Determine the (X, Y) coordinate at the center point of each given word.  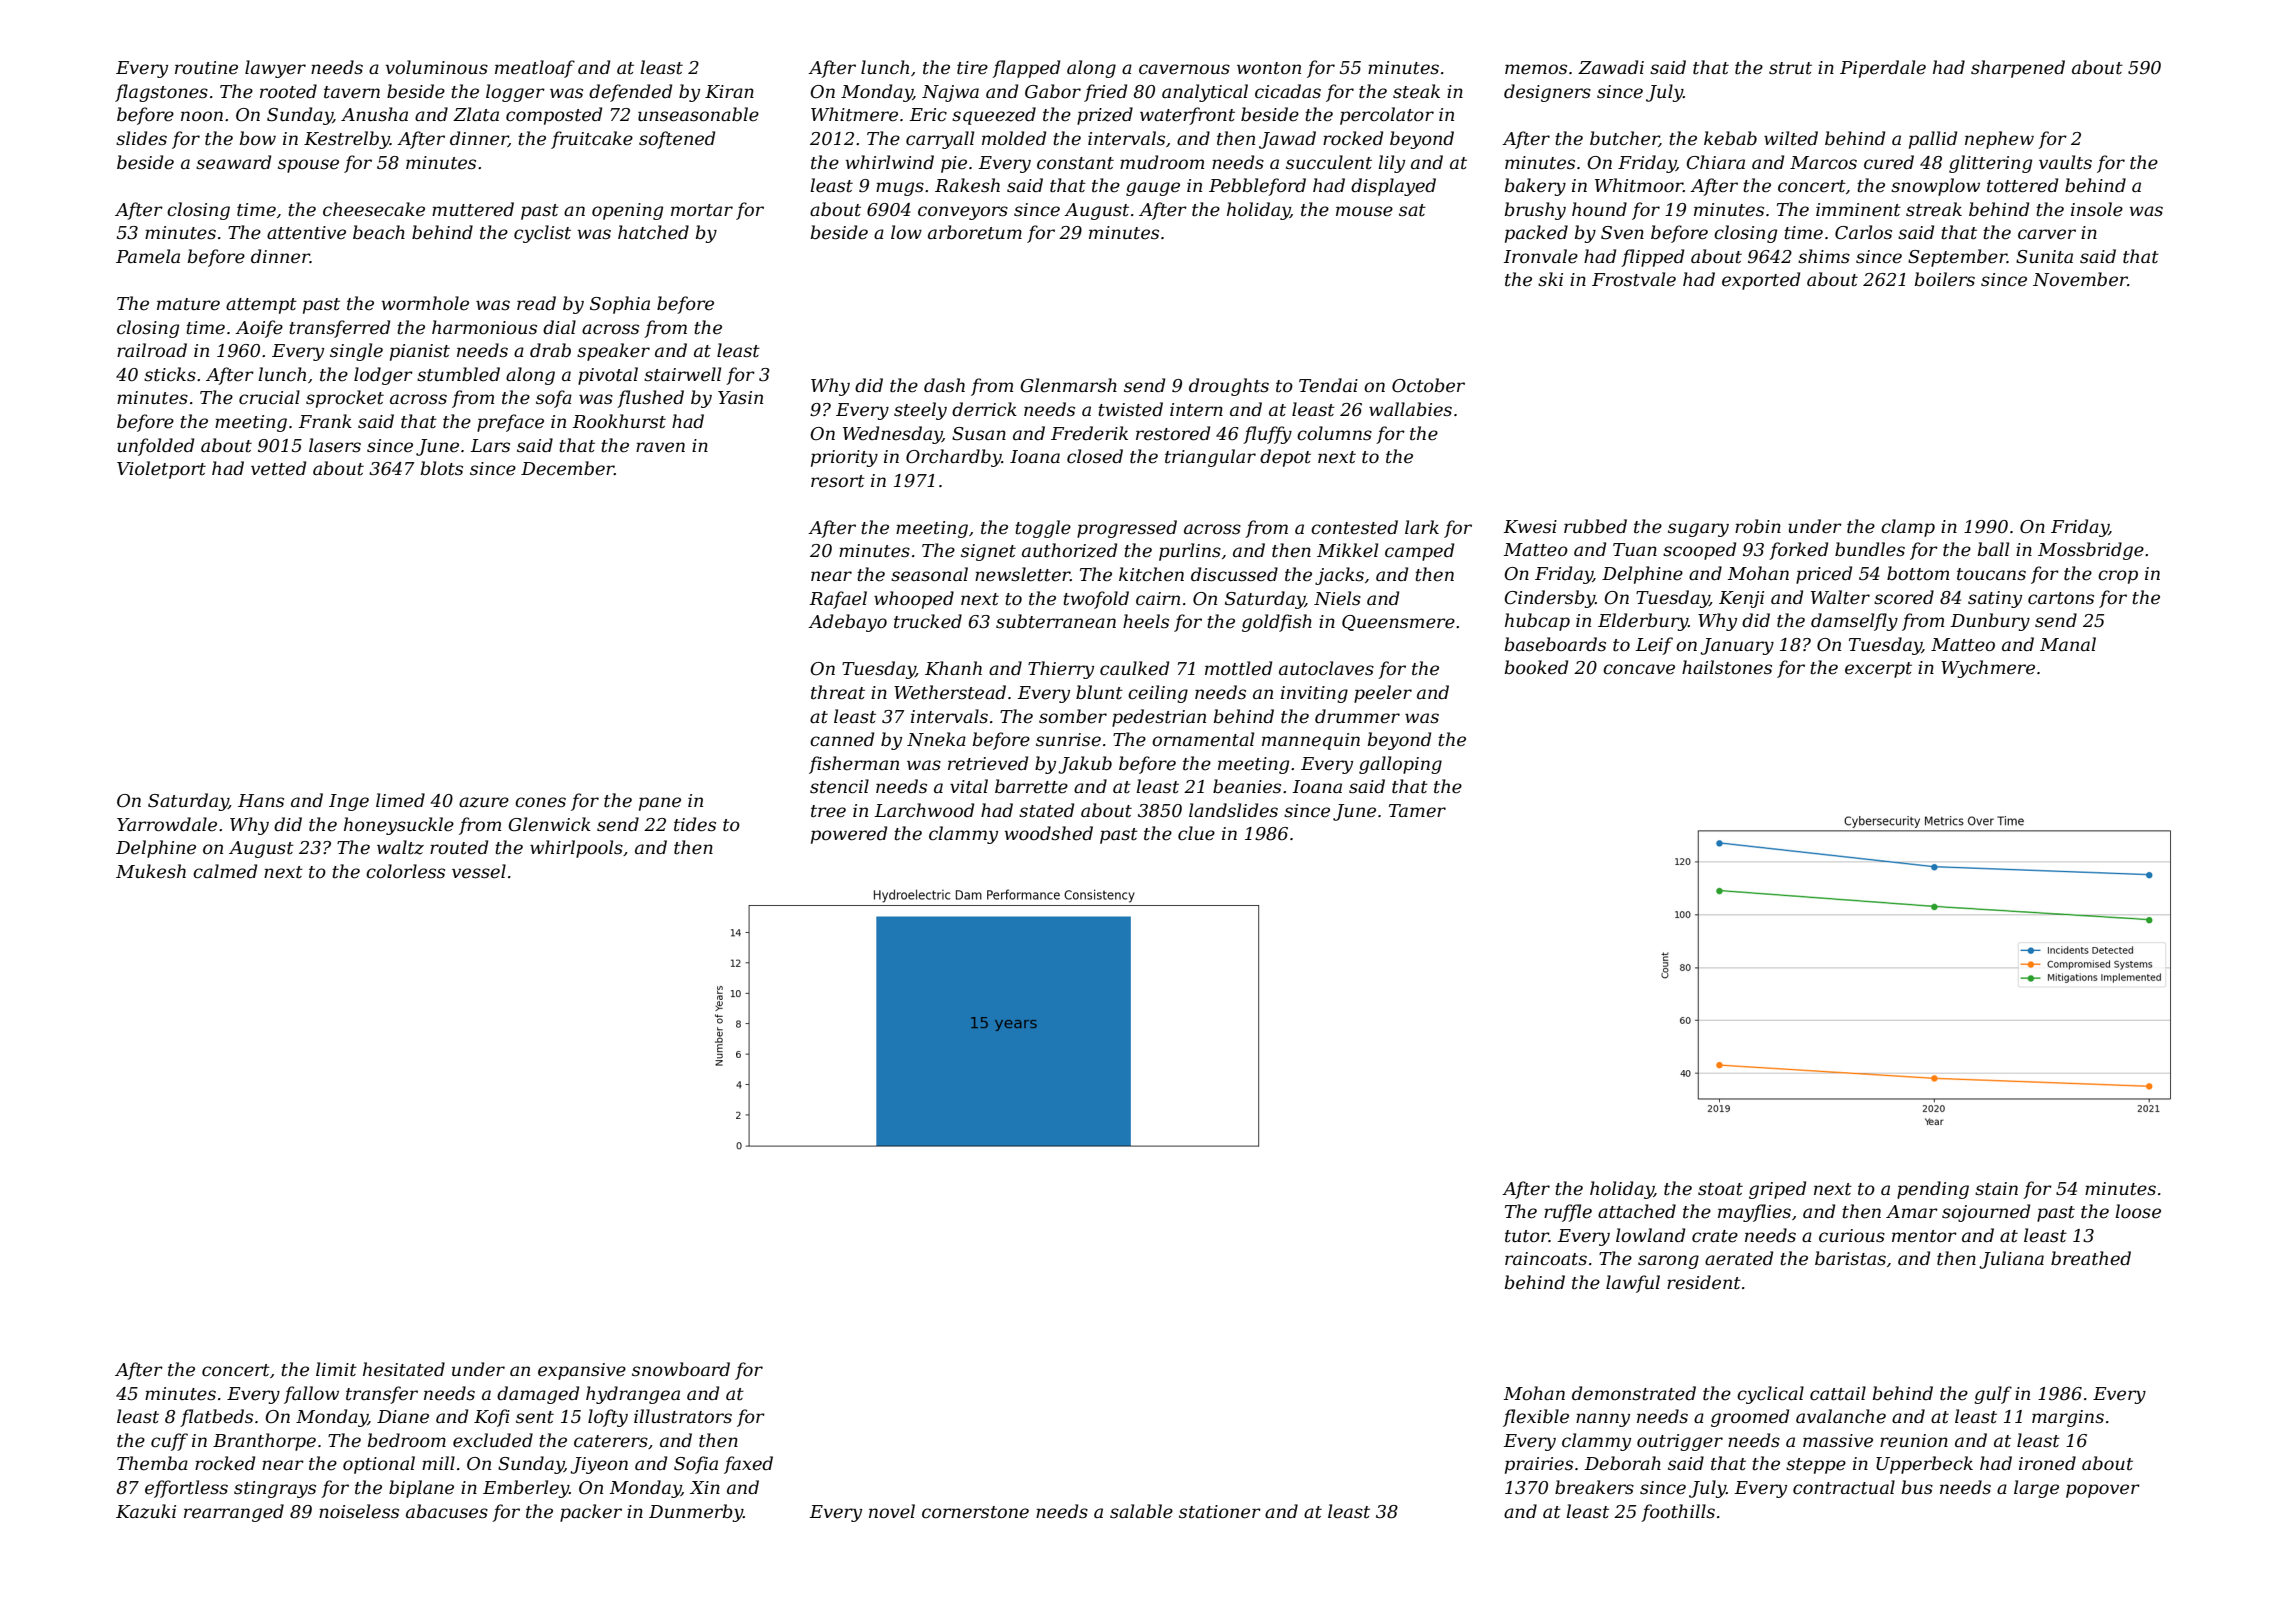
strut (1790, 68)
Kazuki (146, 1511)
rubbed (1595, 526)
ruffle (1568, 1213)
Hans (261, 801)
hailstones (1727, 667)
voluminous (437, 67)
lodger (383, 376)
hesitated (404, 1369)
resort (838, 481)
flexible (1536, 1418)
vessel (479, 871)
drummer (1357, 716)
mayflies (1754, 1213)
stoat (1720, 1189)
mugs (900, 189)
